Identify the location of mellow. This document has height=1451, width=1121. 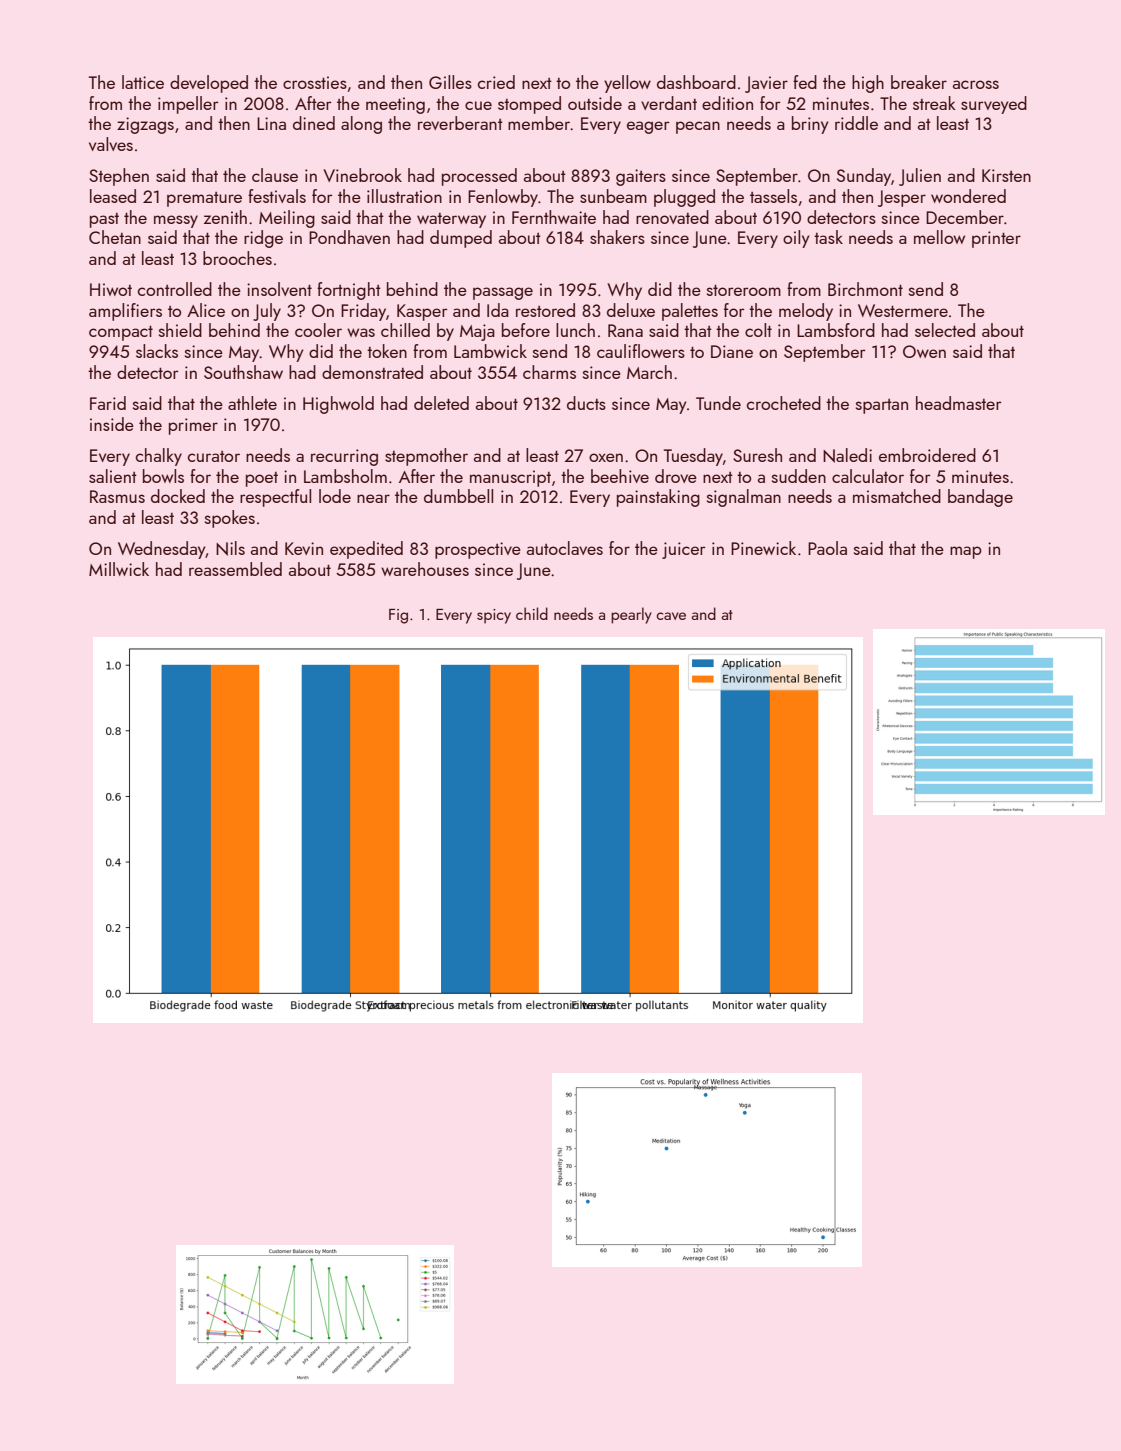
(939, 237).
